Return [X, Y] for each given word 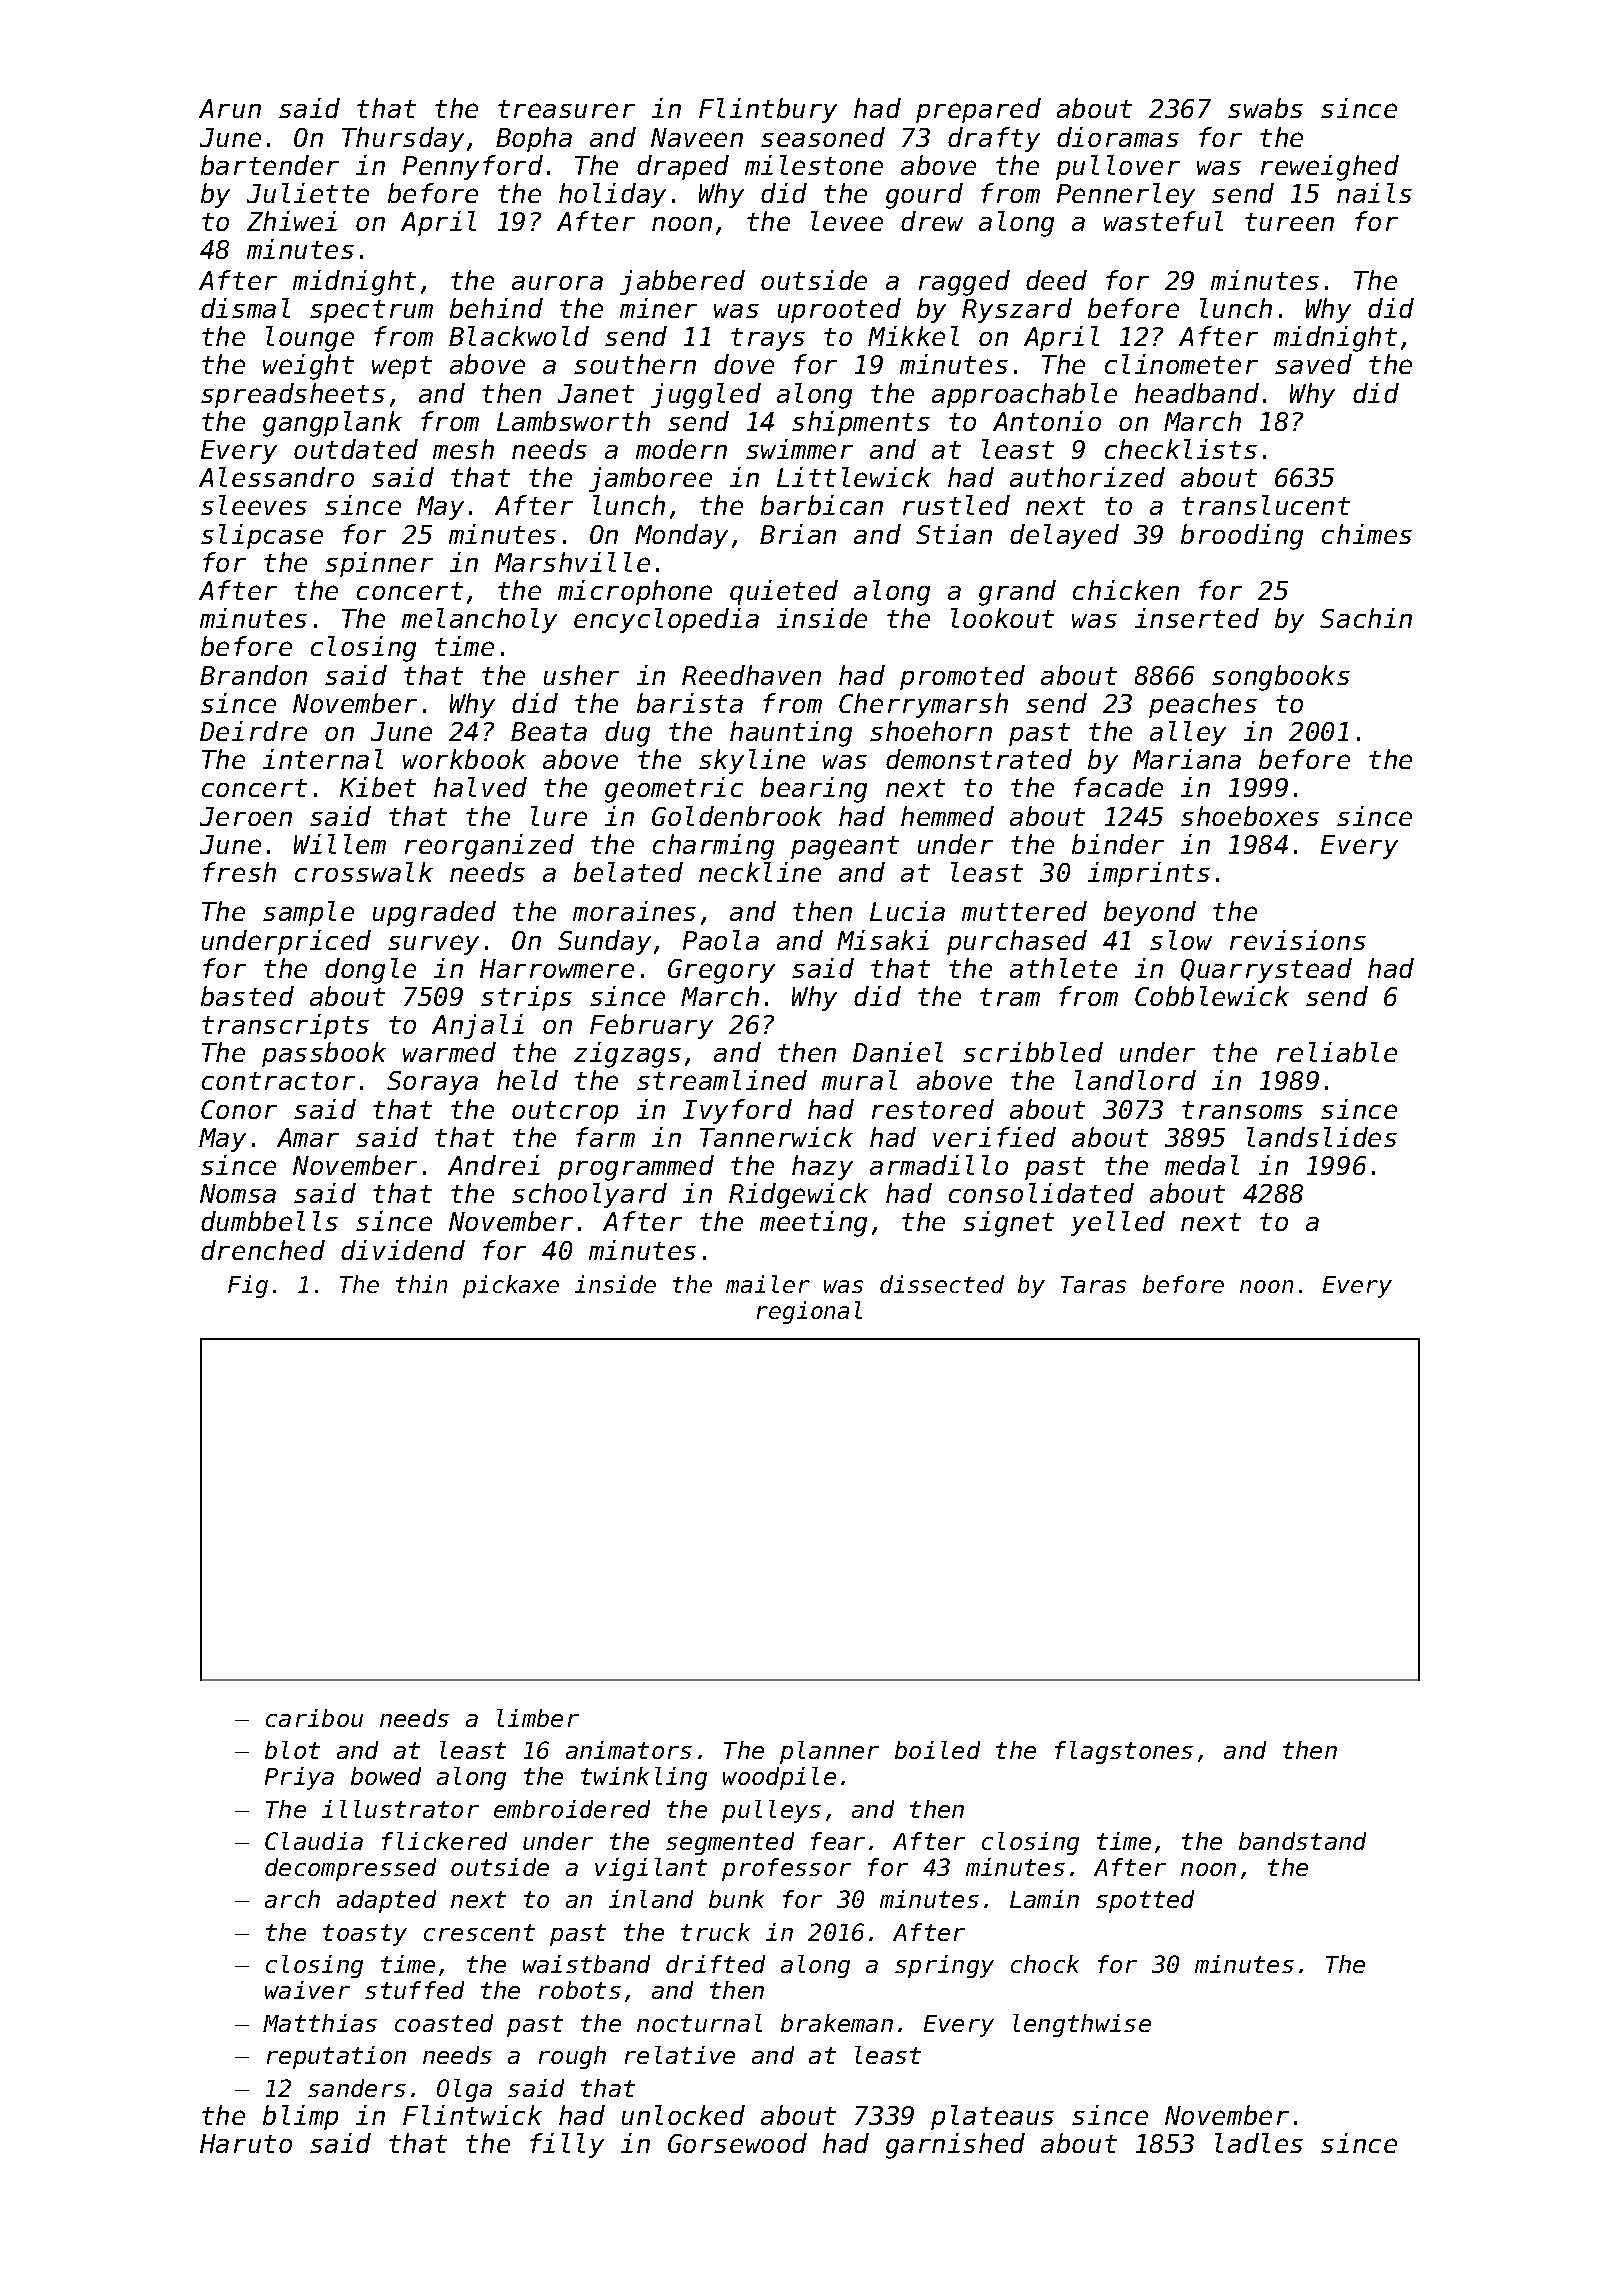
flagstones [1124, 1752]
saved [1313, 364]
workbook [464, 759]
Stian [954, 534]
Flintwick [472, 2115]
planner [829, 1752]
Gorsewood [737, 2143]
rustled [956, 505]
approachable [1024, 395]
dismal [245, 308]
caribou [314, 1718]
